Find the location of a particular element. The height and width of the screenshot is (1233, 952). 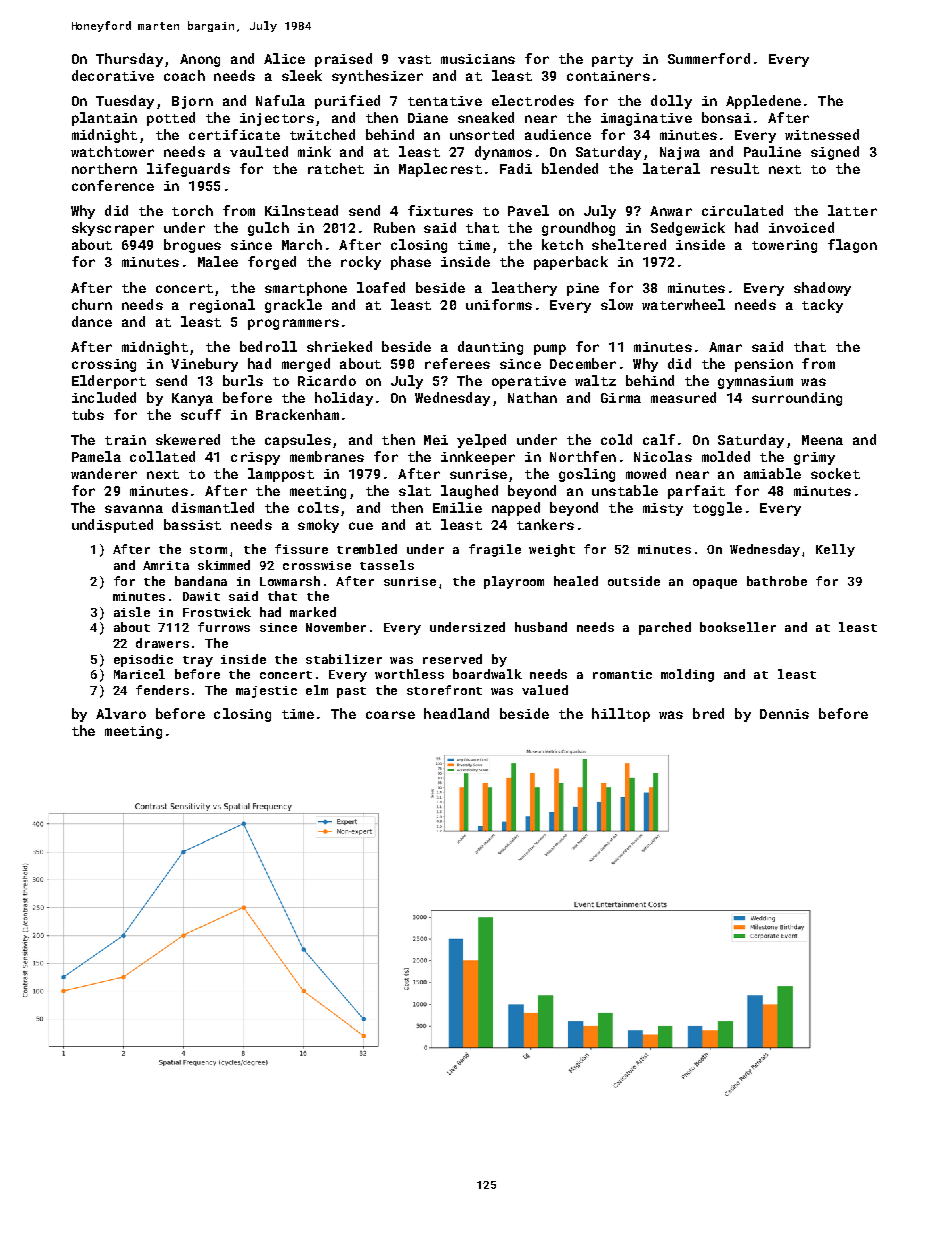

yelped is located at coordinates (481, 441).
